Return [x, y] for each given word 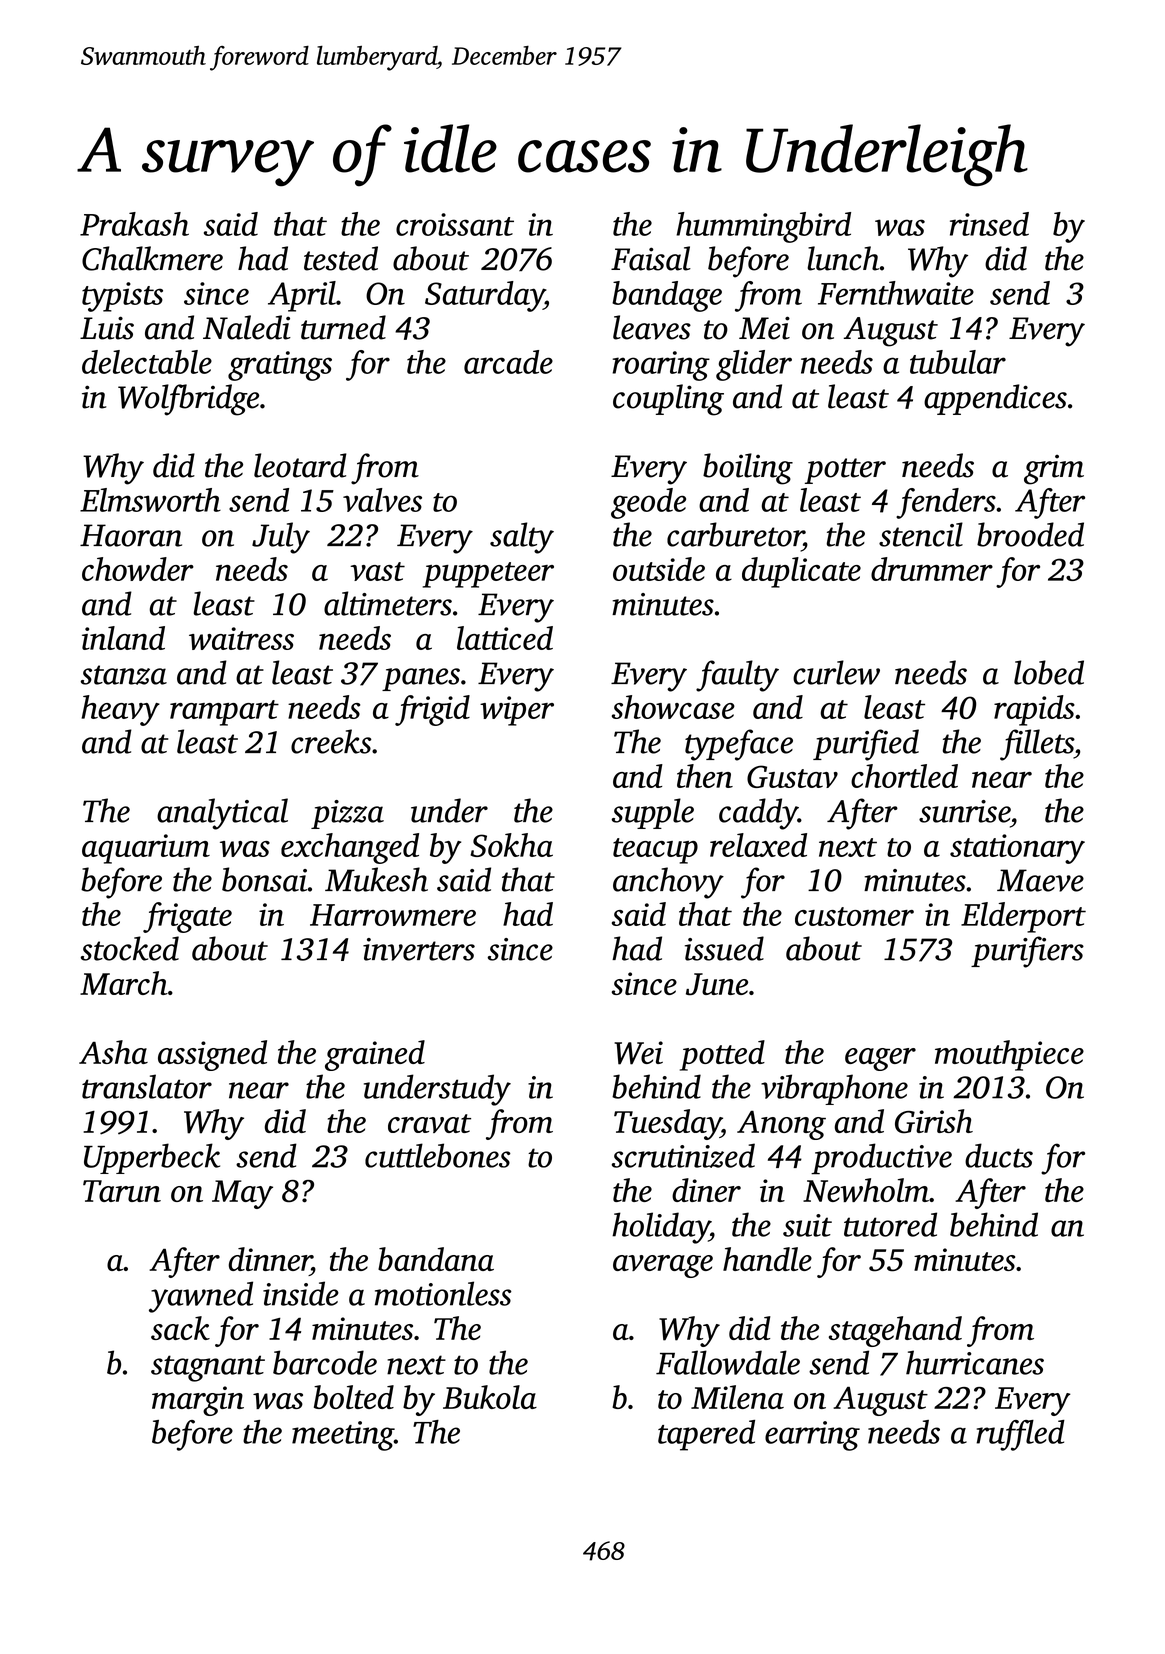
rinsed [989, 224]
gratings [280, 366]
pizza [347, 814]
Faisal [651, 258]
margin [198, 1401]
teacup [655, 851]
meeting [343, 1436]
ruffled [1020, 1435]
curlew [836, 672]
